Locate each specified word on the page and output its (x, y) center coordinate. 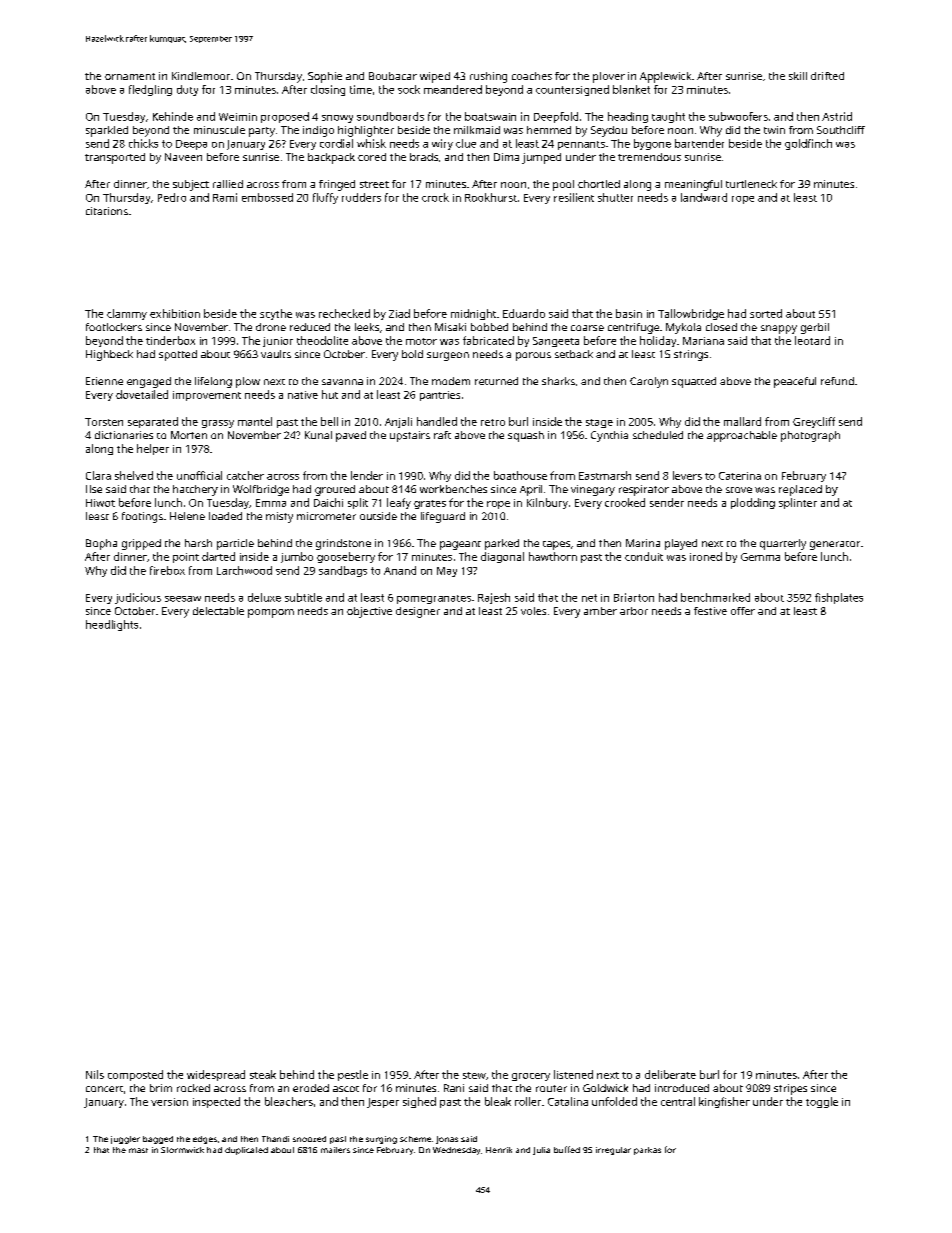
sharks (558, 381)
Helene (187, 516)
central (678, 1101)
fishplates (839, 598)
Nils (95, 1074)
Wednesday (456, 1151)
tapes (556, 545)
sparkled (107, 131)
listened (573, 1074)
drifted (827, 76)
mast (138, 1150)
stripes (790, 1089)
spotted (178, 355)
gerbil (815, 328)
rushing (488, 77)
